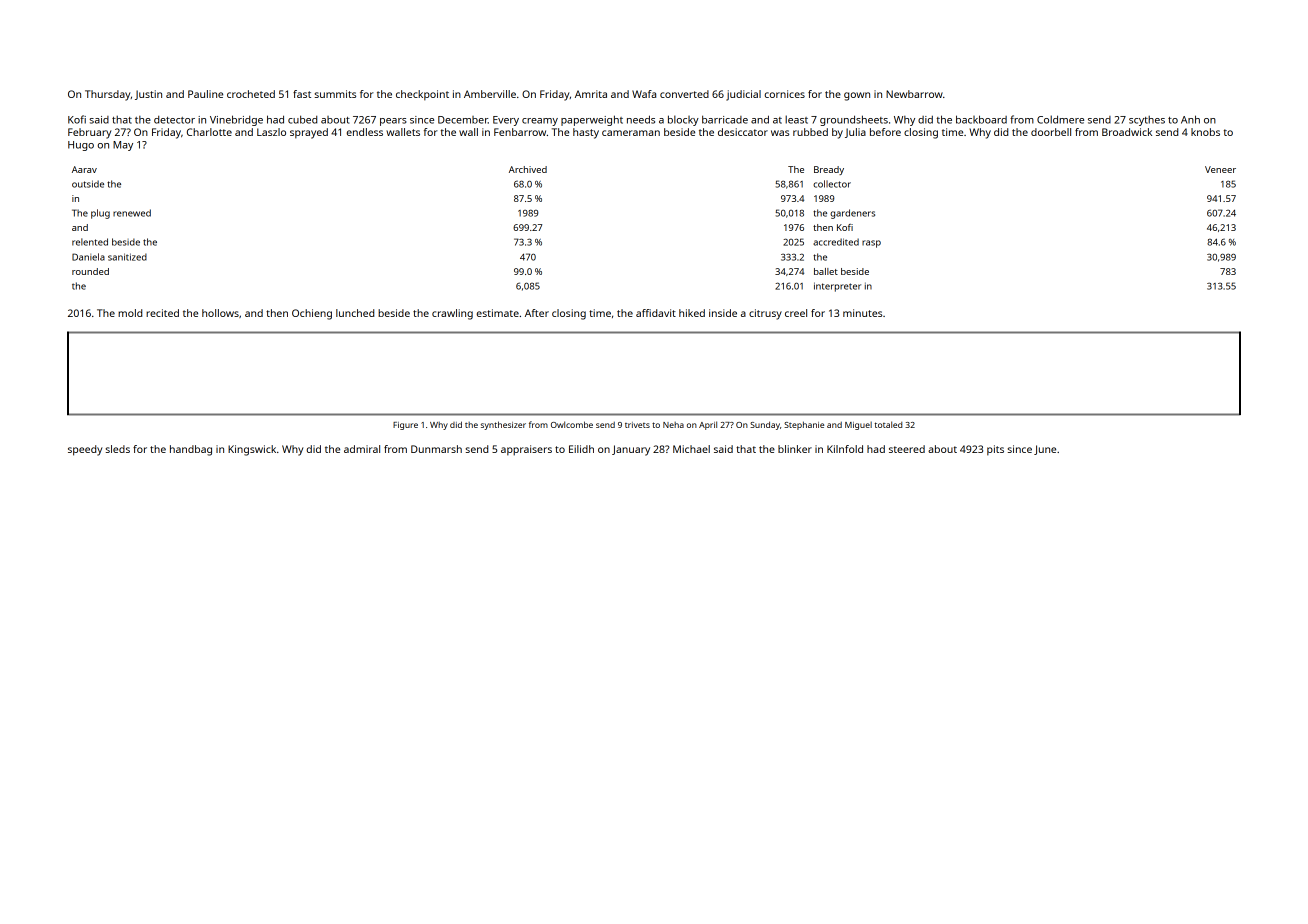 This page has height=924, width=1308. I want to click on minutes, so click(862, 313).
